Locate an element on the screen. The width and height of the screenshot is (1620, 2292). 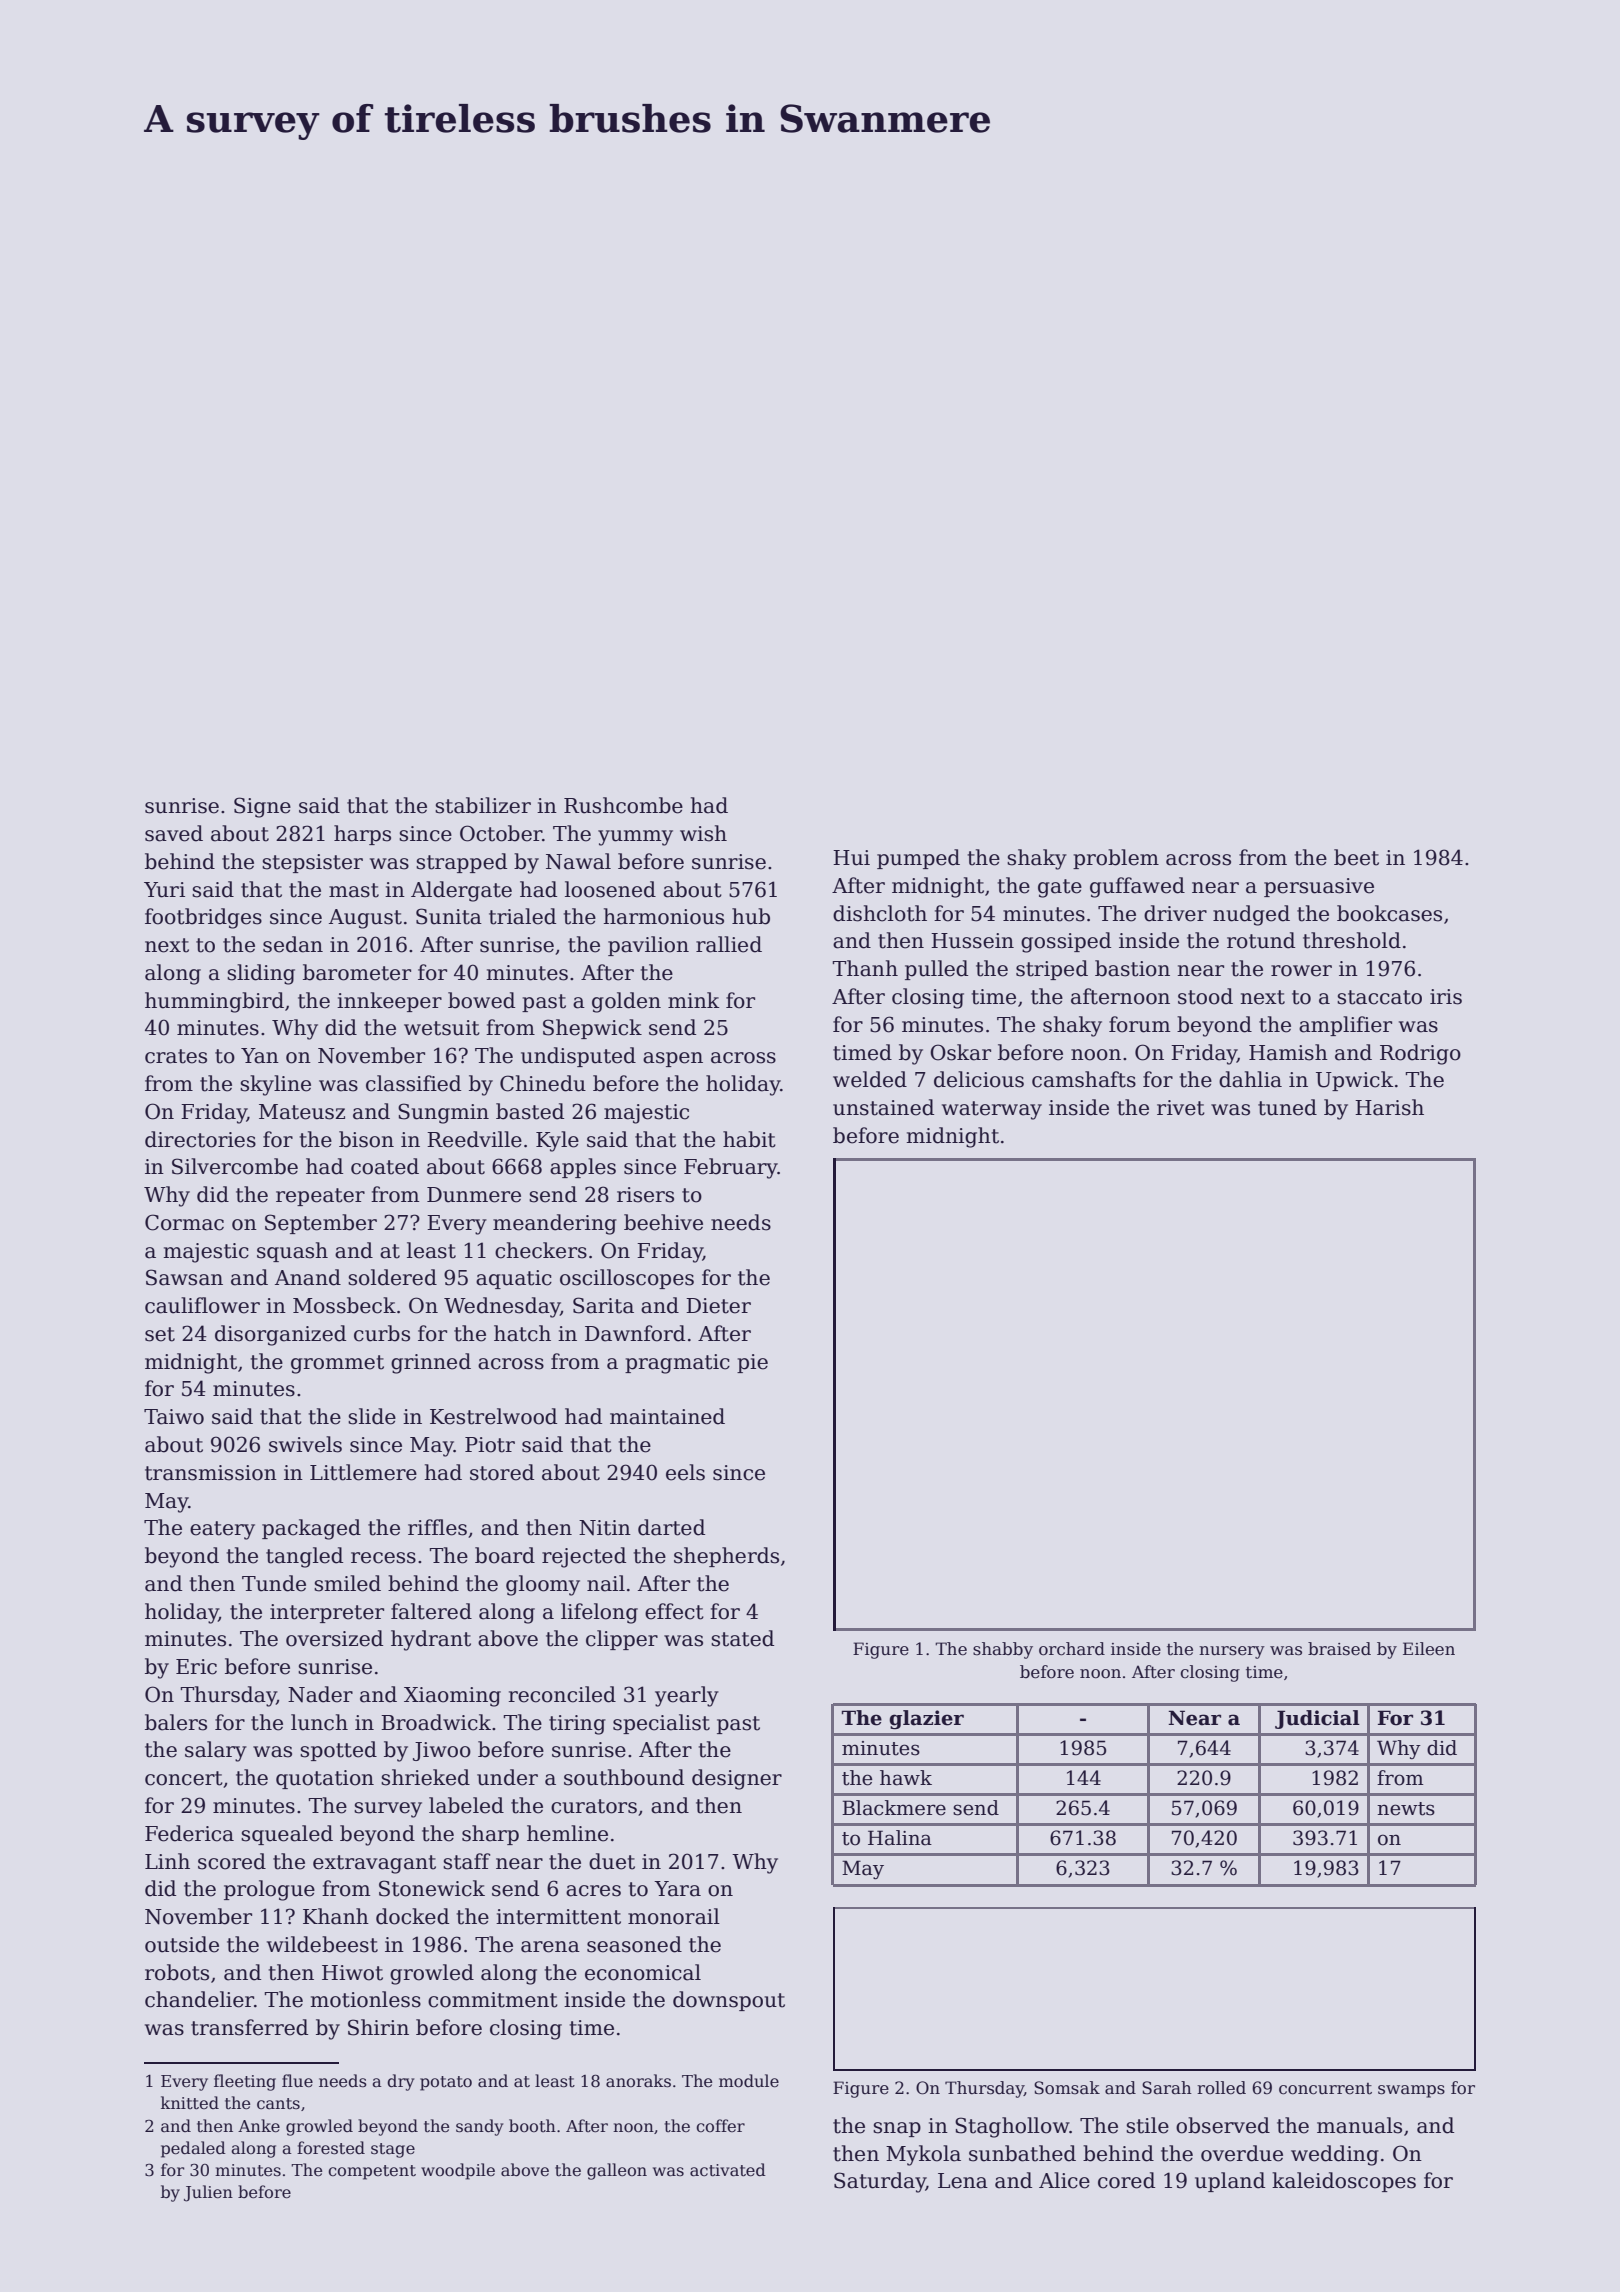
August is located at coordinates (365, 919).
